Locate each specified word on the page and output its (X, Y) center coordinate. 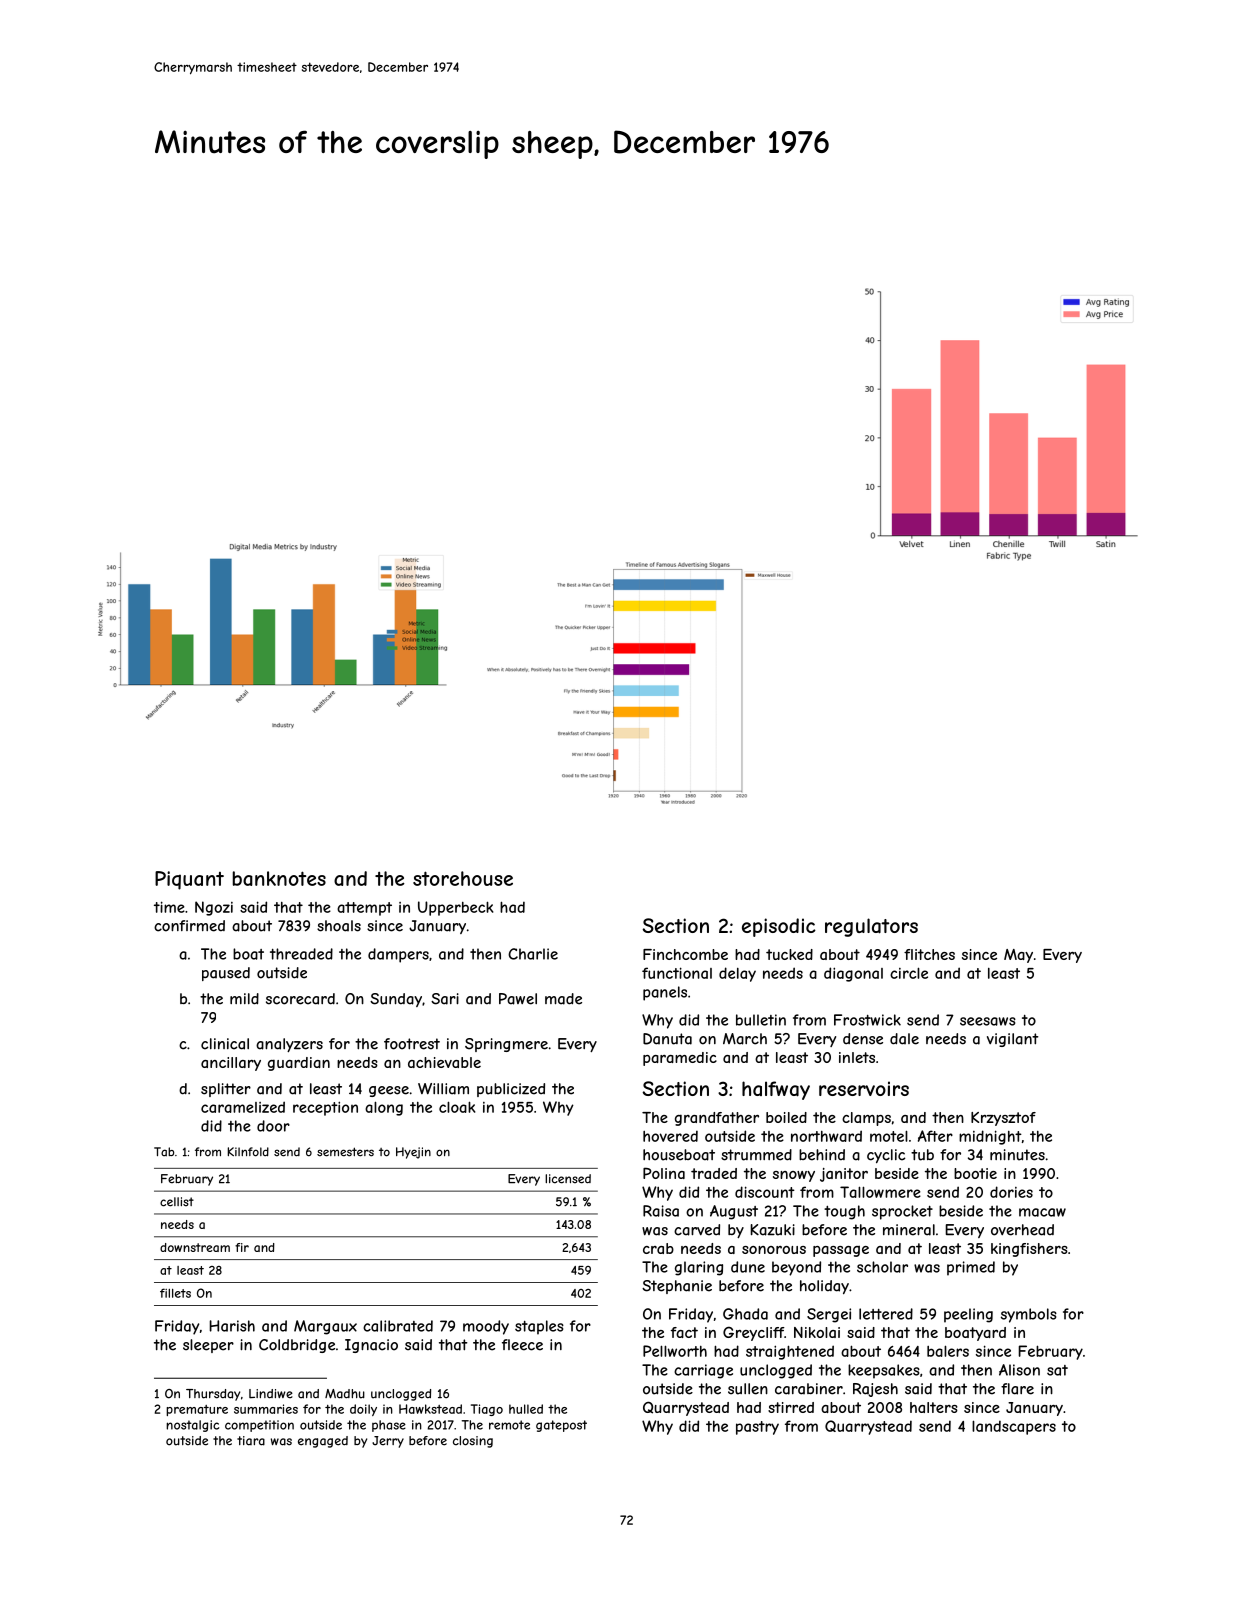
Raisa (661, 1211)
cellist (177, 1202)
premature (197, 1410)
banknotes (279, 878)
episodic (779, 927)
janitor (844, 1175)
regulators (871, 927)
